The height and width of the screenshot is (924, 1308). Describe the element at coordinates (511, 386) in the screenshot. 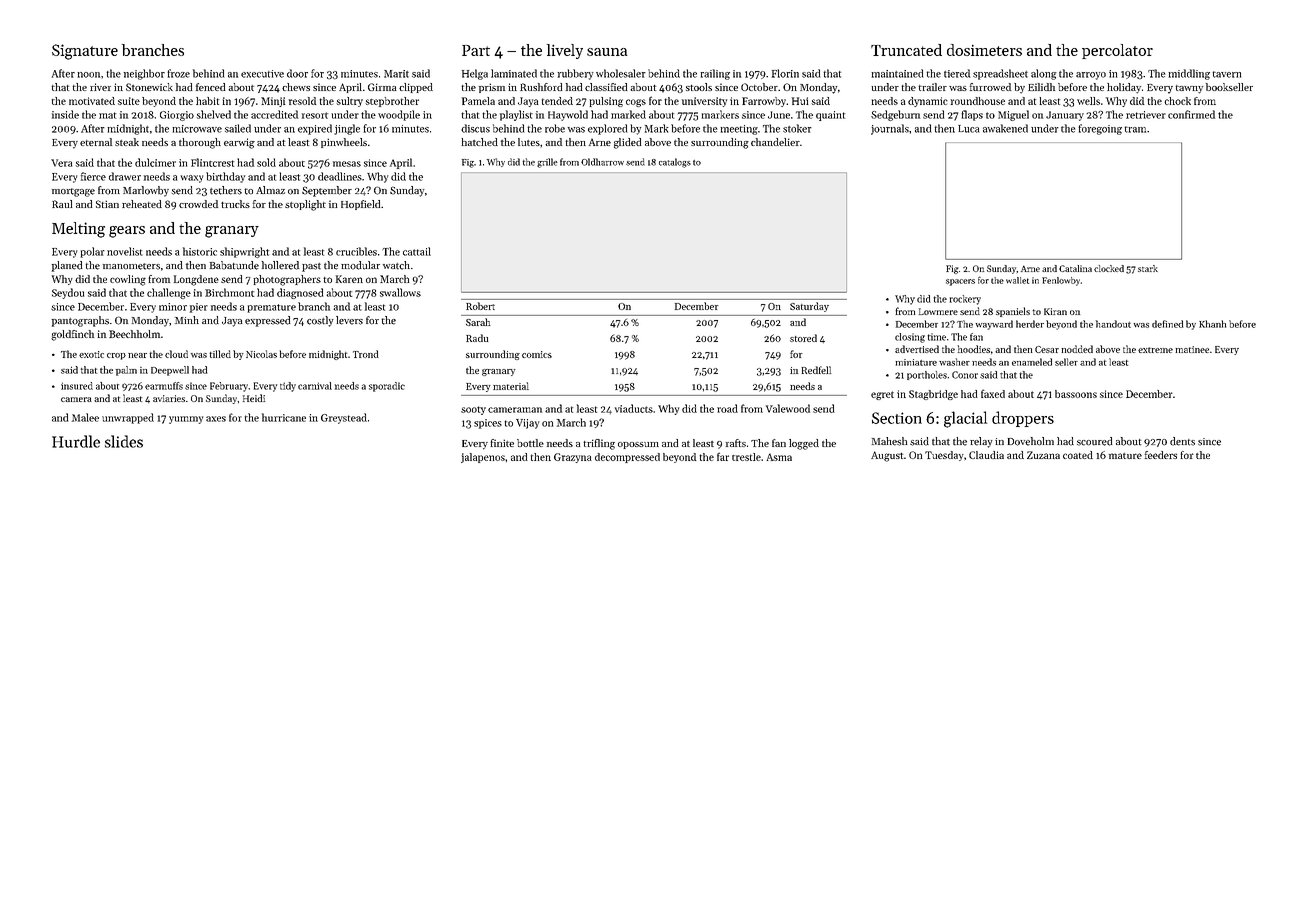

I see `material` at that location.
